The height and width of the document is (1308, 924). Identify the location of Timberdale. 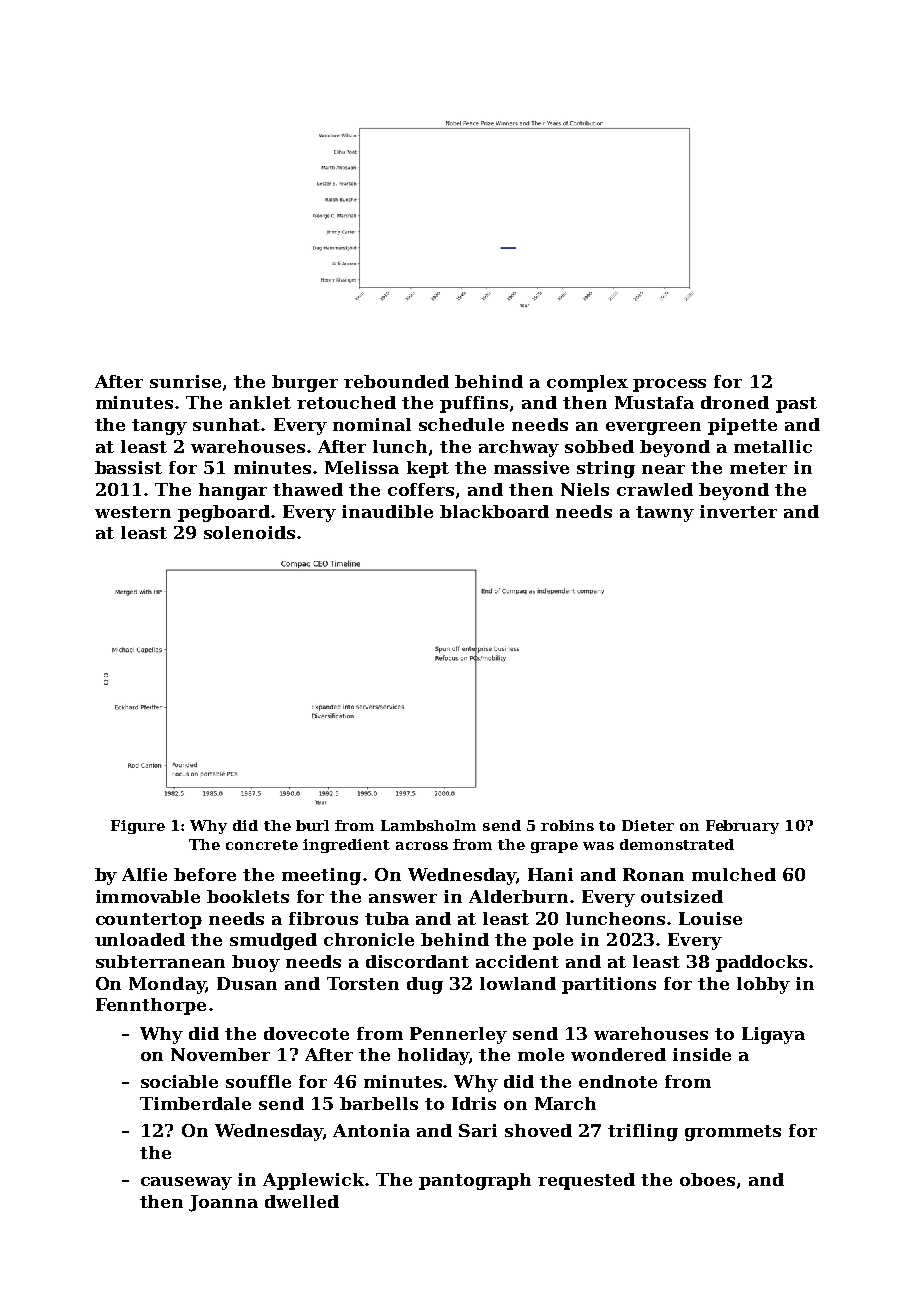
(195, 1103).
